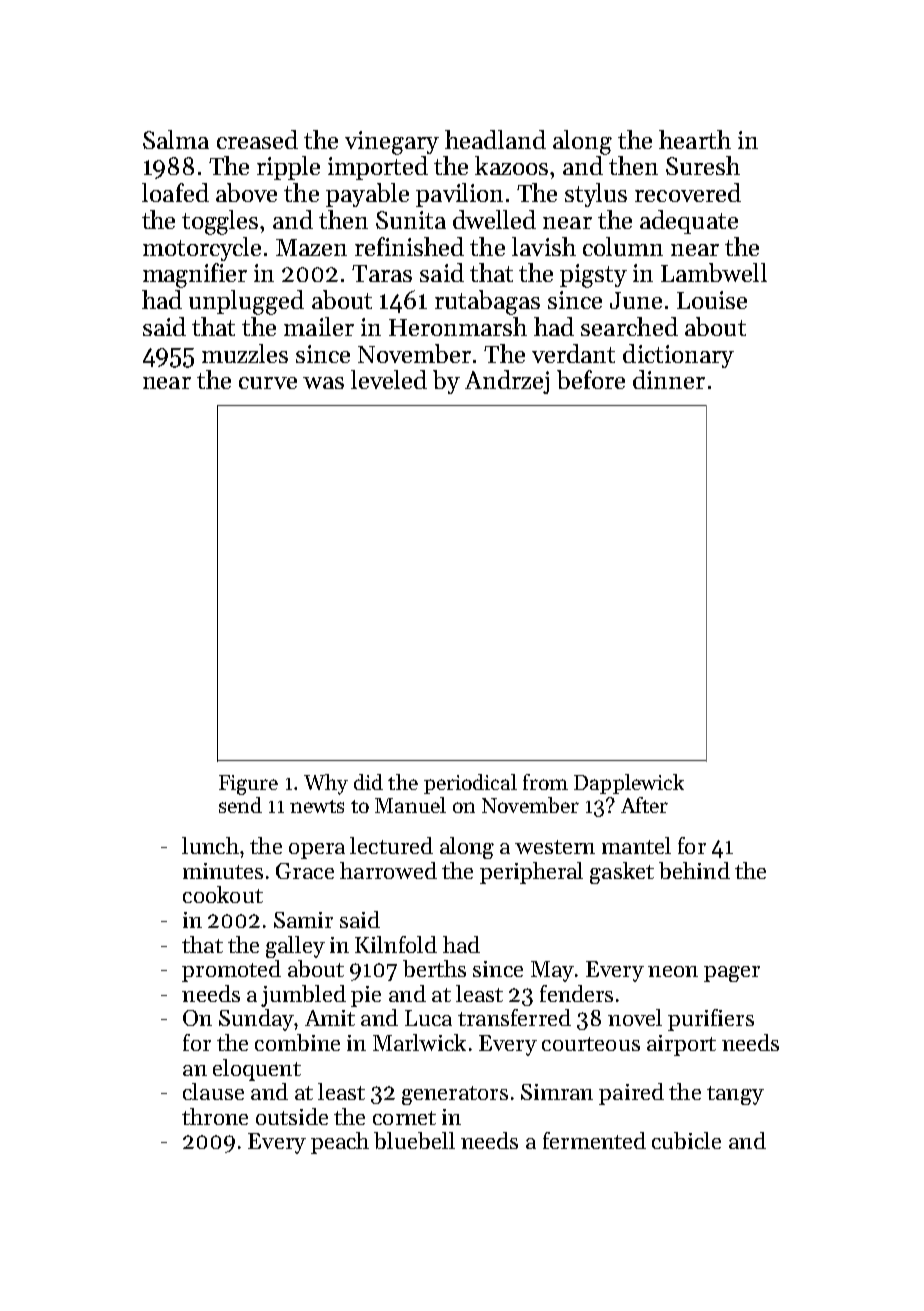 The width and height of the document is (924, 1311). What do you see at coordinates (545, 782) in the document?
I see `from` at bounding box center [545, 782].
